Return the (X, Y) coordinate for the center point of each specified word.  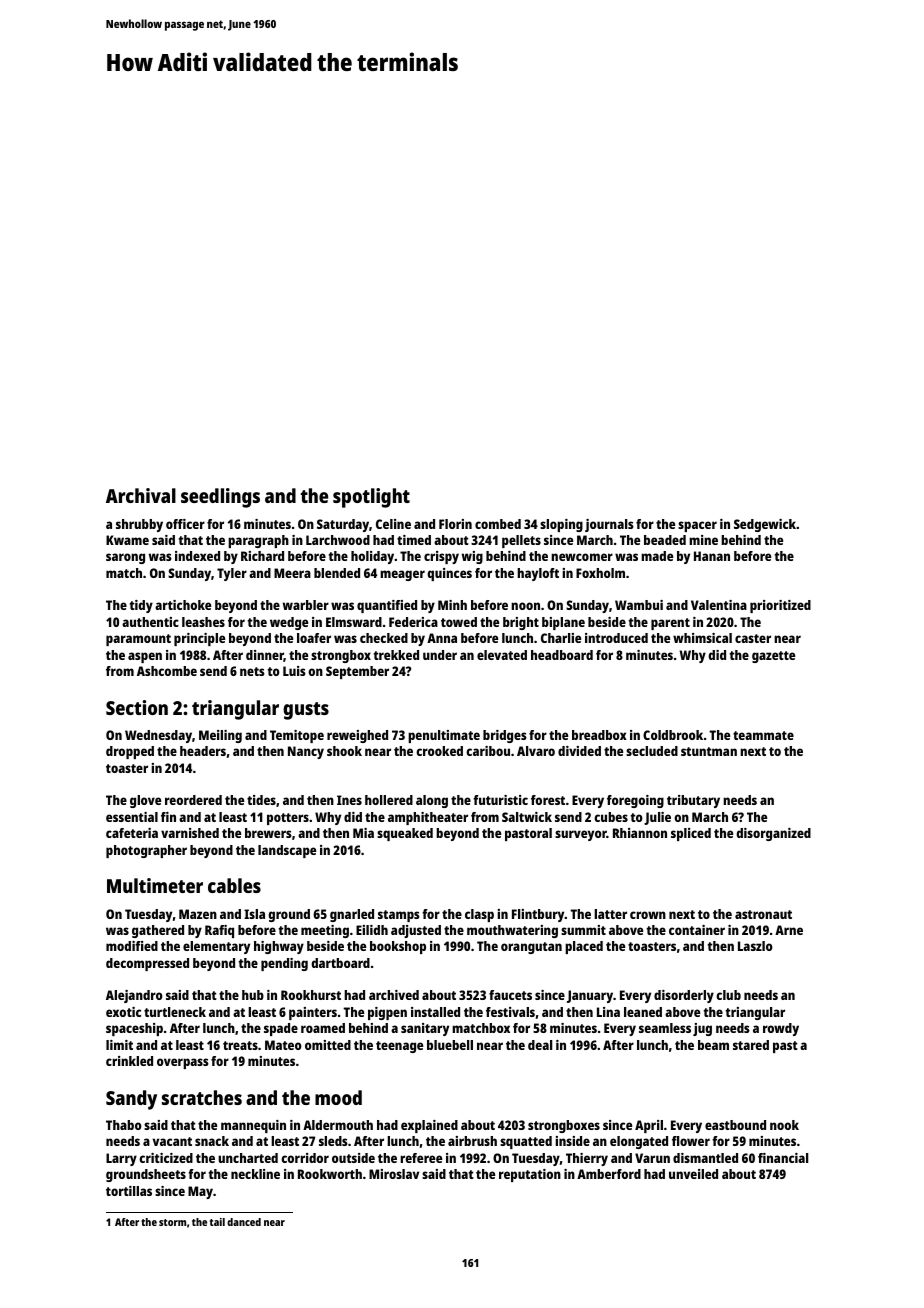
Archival (141, 495)
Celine (393, 524)
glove (145, 801)
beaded (665, 540)
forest (548, 800)
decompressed (147, 964)
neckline (255, 1174)
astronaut (763, 914)
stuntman (709, 751)
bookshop (398, 947)
